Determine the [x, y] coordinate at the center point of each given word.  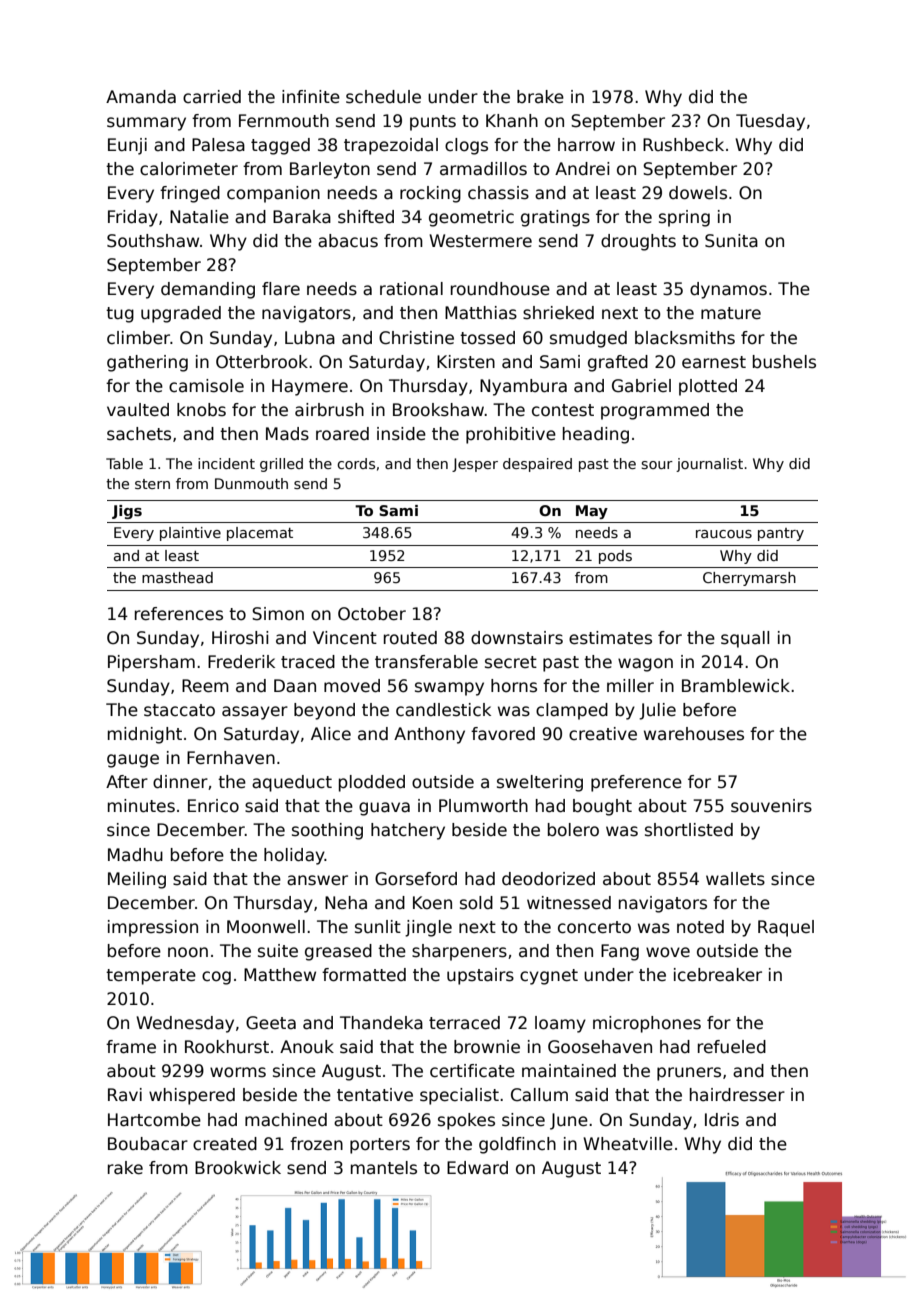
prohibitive [511, 435]
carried [212, 97]
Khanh [512, 121]
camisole [206, 386]
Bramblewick [736, 686]
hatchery [408, 831]
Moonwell [266, 927]
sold [476, 903]
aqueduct [292, 783]
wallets [735, 879]
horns [514, 686]
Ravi [125, 1095]
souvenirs [771, 806]
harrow [586, 145]
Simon [278, 614]
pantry [781, 534]
